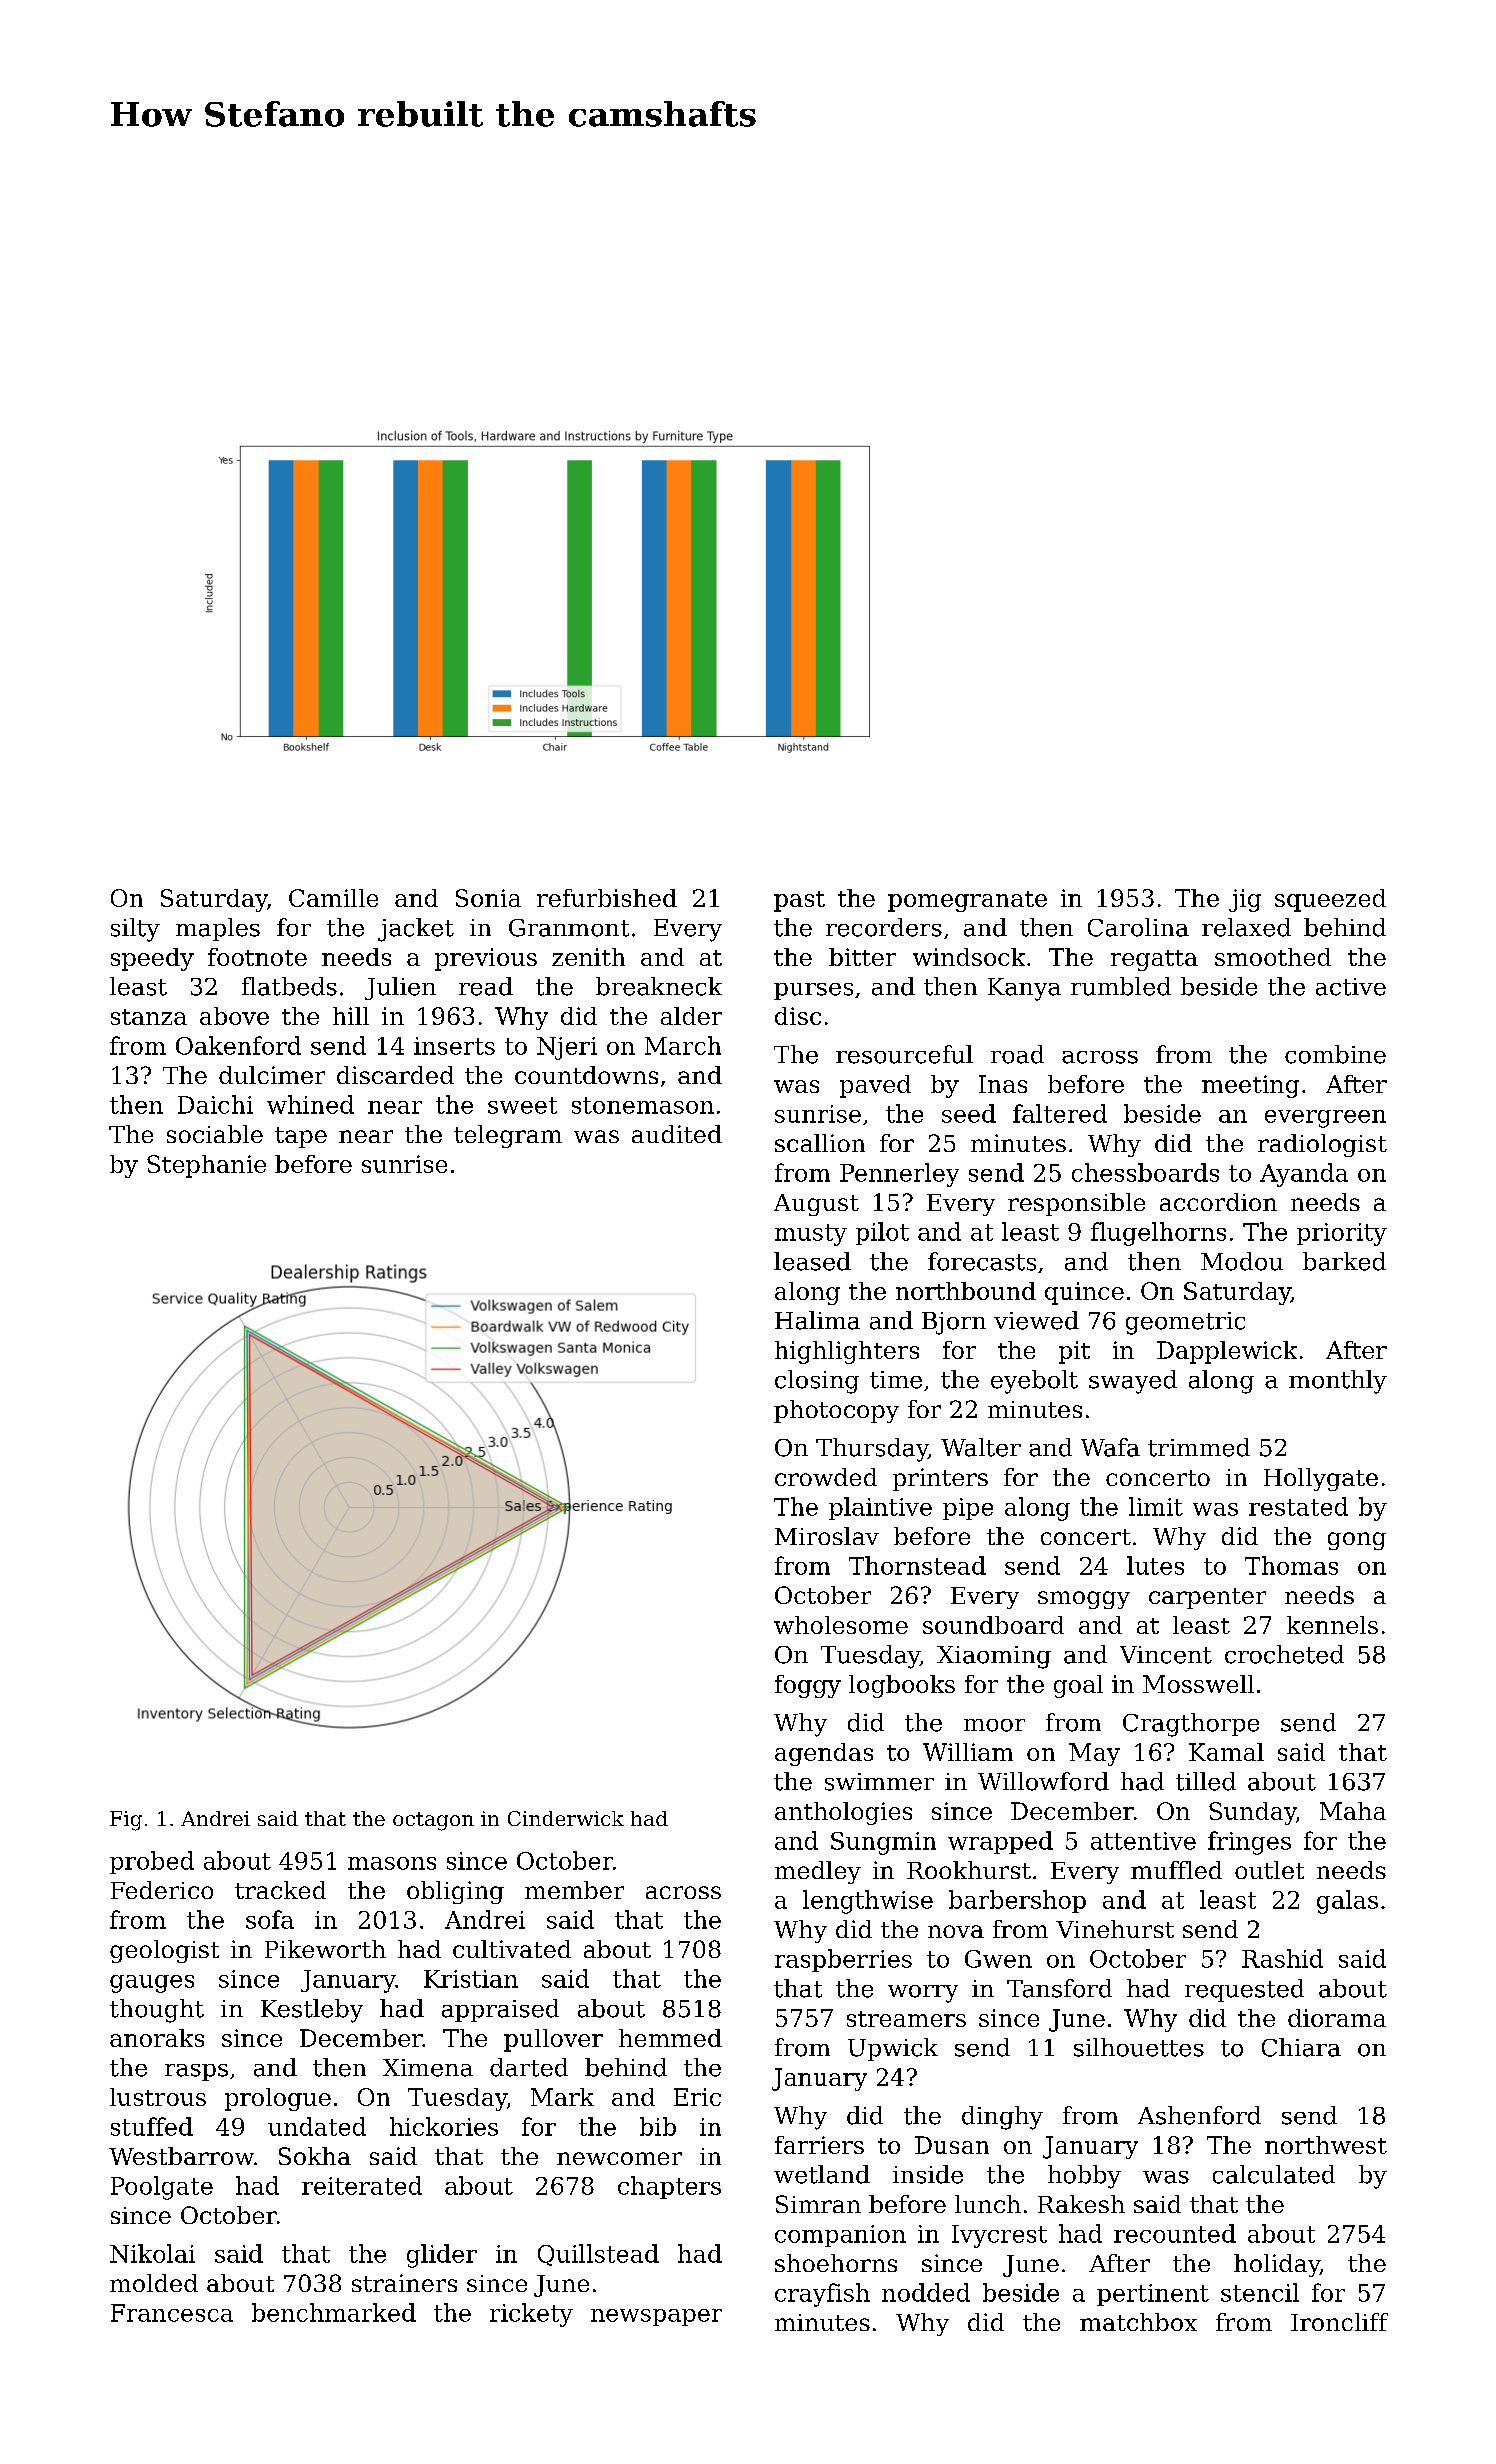 This page has width=1496, height=2464. What do you see at coordinates (691, 1016) in the page?
I see `alder` at bounding box center [691, 1016].
